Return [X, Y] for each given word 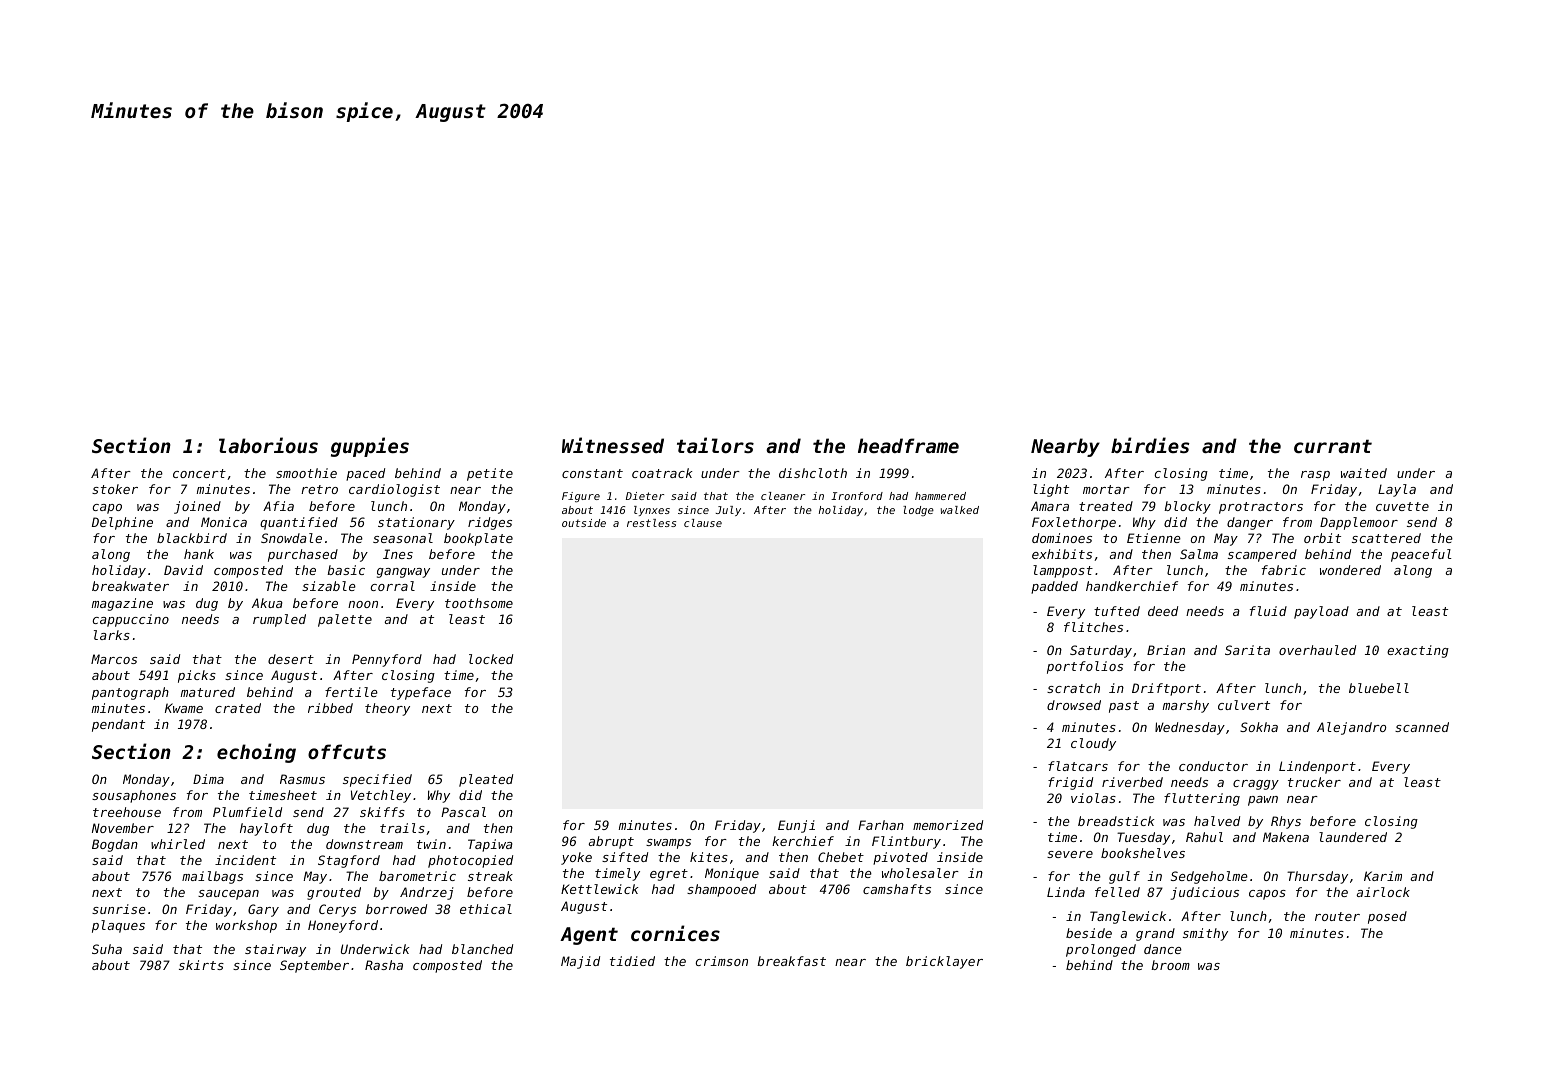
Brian [1166, 650]
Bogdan [115, 845]
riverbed [1132, 782]
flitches [1093, 627]
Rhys [1286, 822]
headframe [908, 445]
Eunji [796, 826]
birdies [1150, 445]
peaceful [1421, 555]
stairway [275, 950]
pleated [486, 780]
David [183, 570]
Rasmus [302, 779]
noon [363, 604]
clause [703, 523]
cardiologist [394, 490]
